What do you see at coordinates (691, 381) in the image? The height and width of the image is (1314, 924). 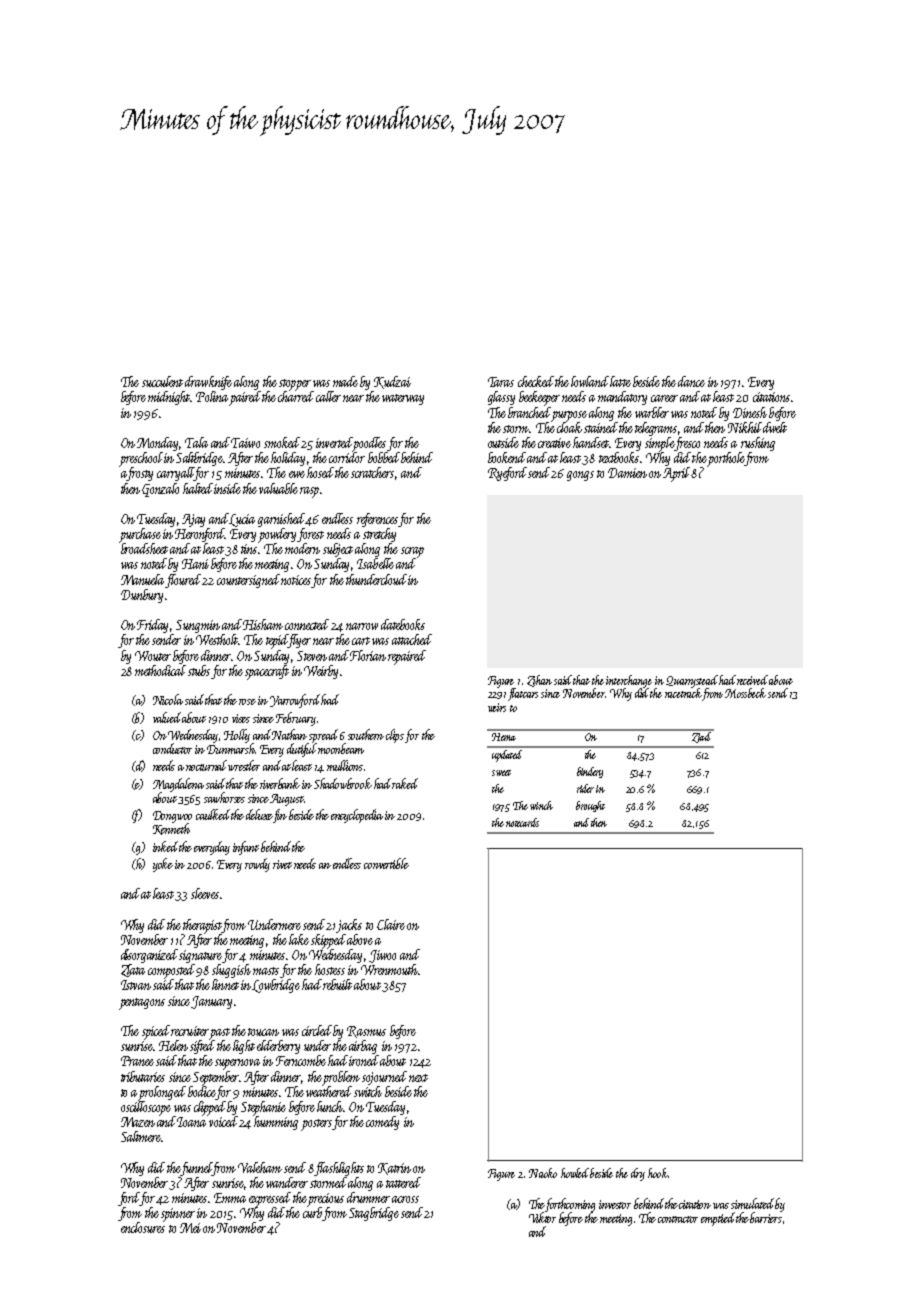 I see `dance` at bounding box center [691, 381].
